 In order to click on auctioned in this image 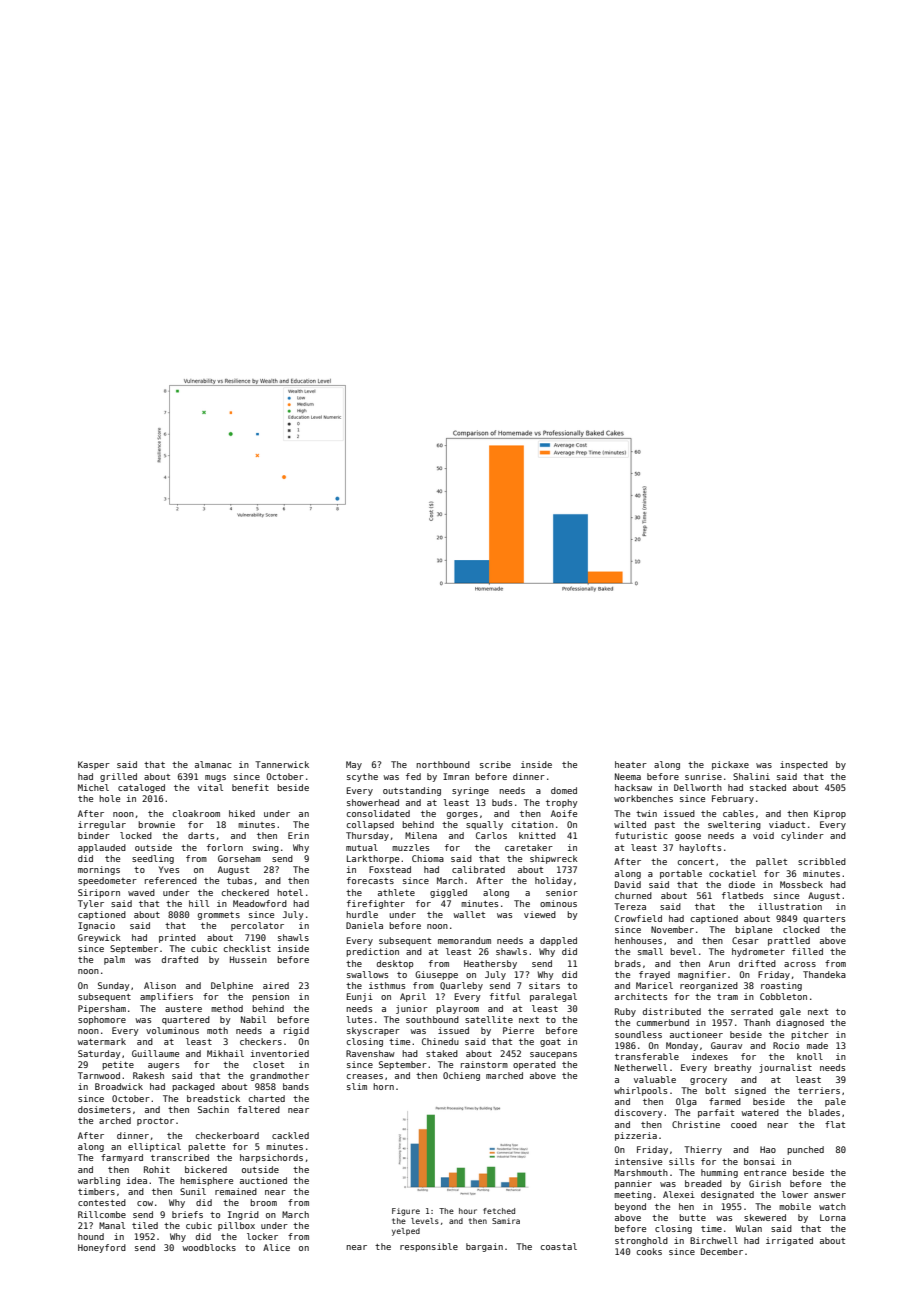, I will do `click(263, 1180)`.
